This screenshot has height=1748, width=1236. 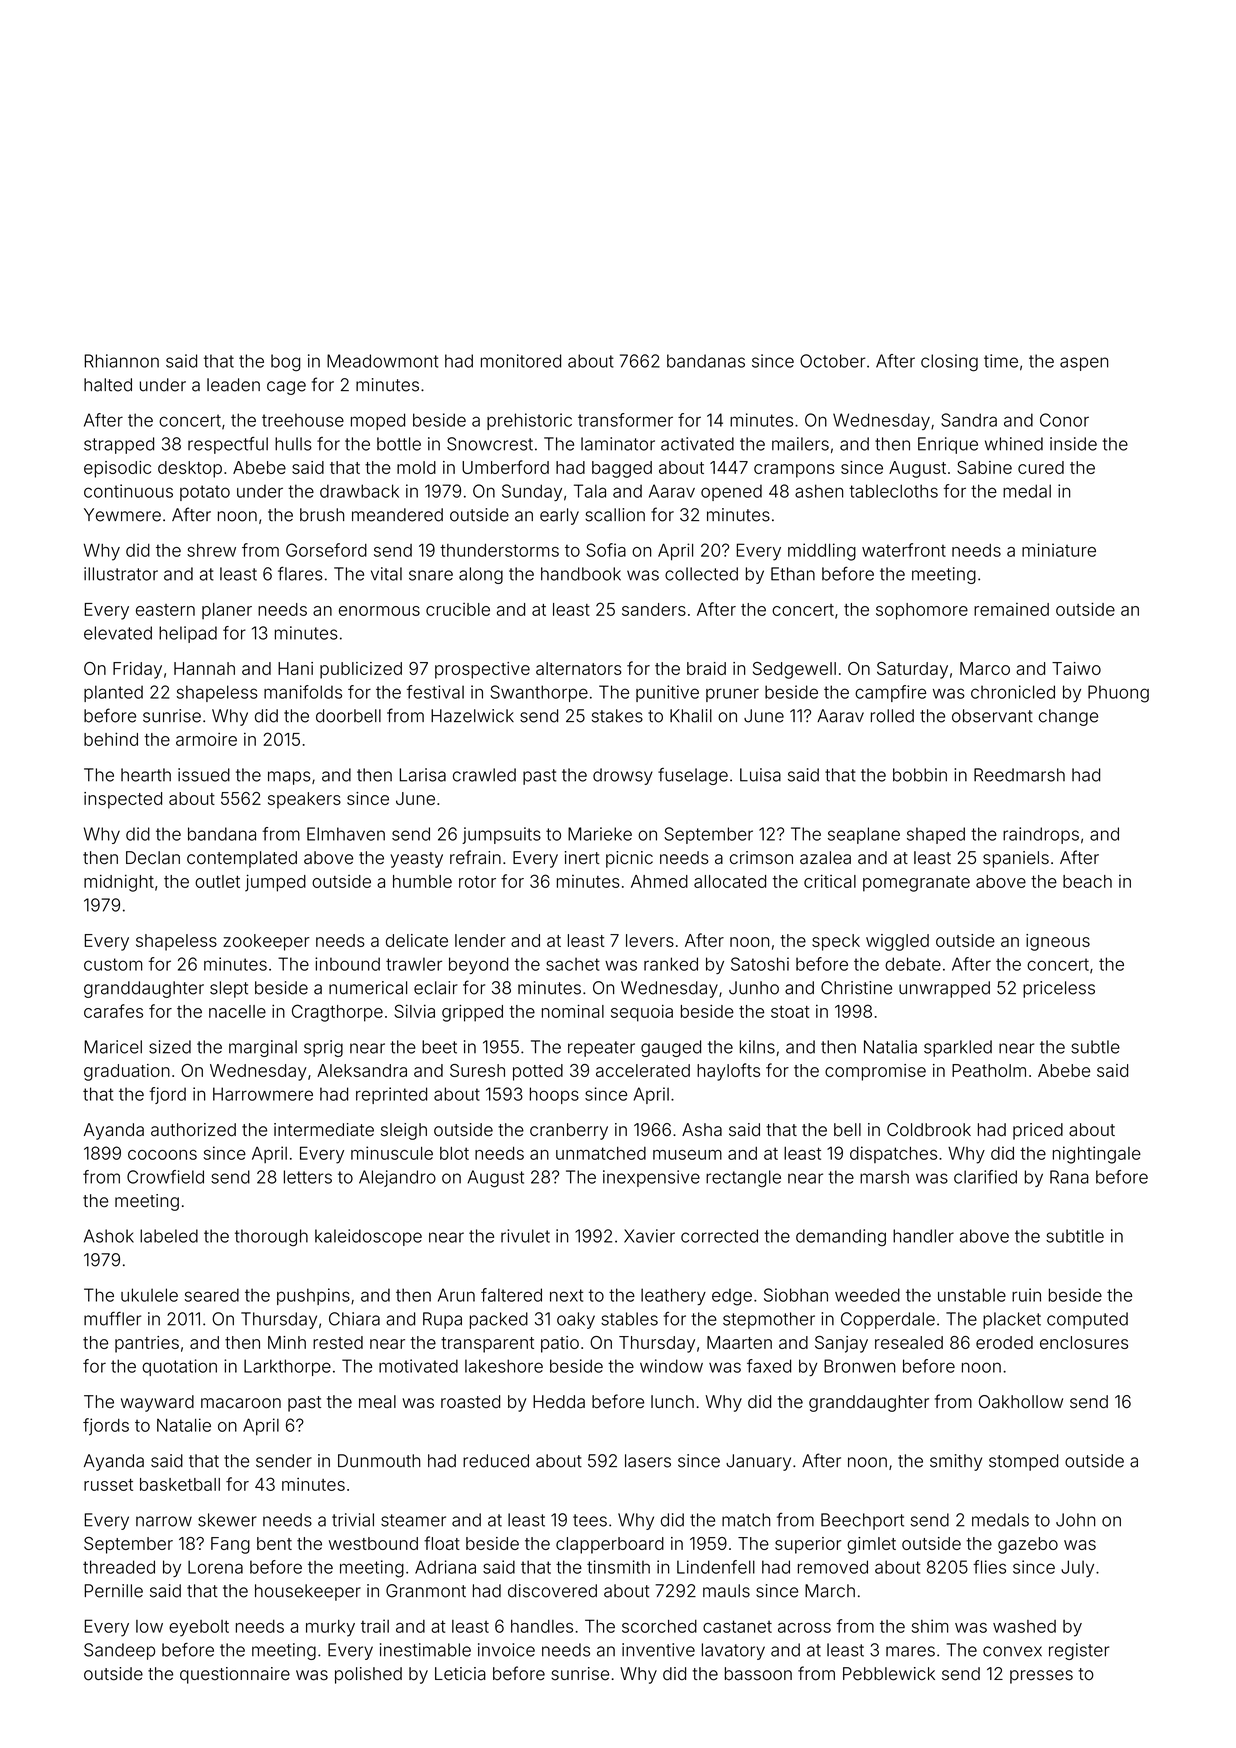 I want to click on questionnaire, so click(x=235, y=1675).
